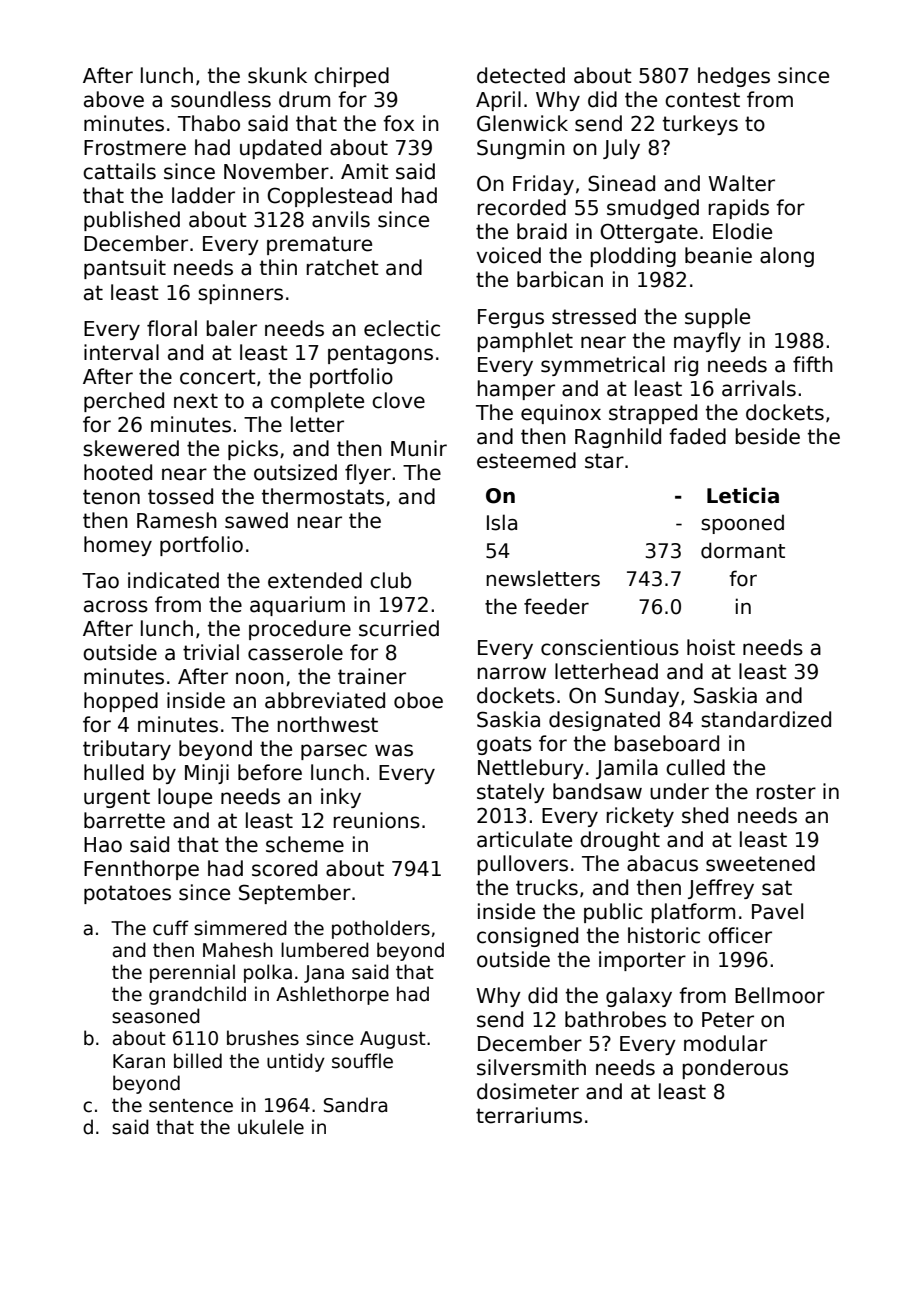  What do you see at coordinates (509, 255) in the document?
I see `voiced` at bounding box center [509, 255].
